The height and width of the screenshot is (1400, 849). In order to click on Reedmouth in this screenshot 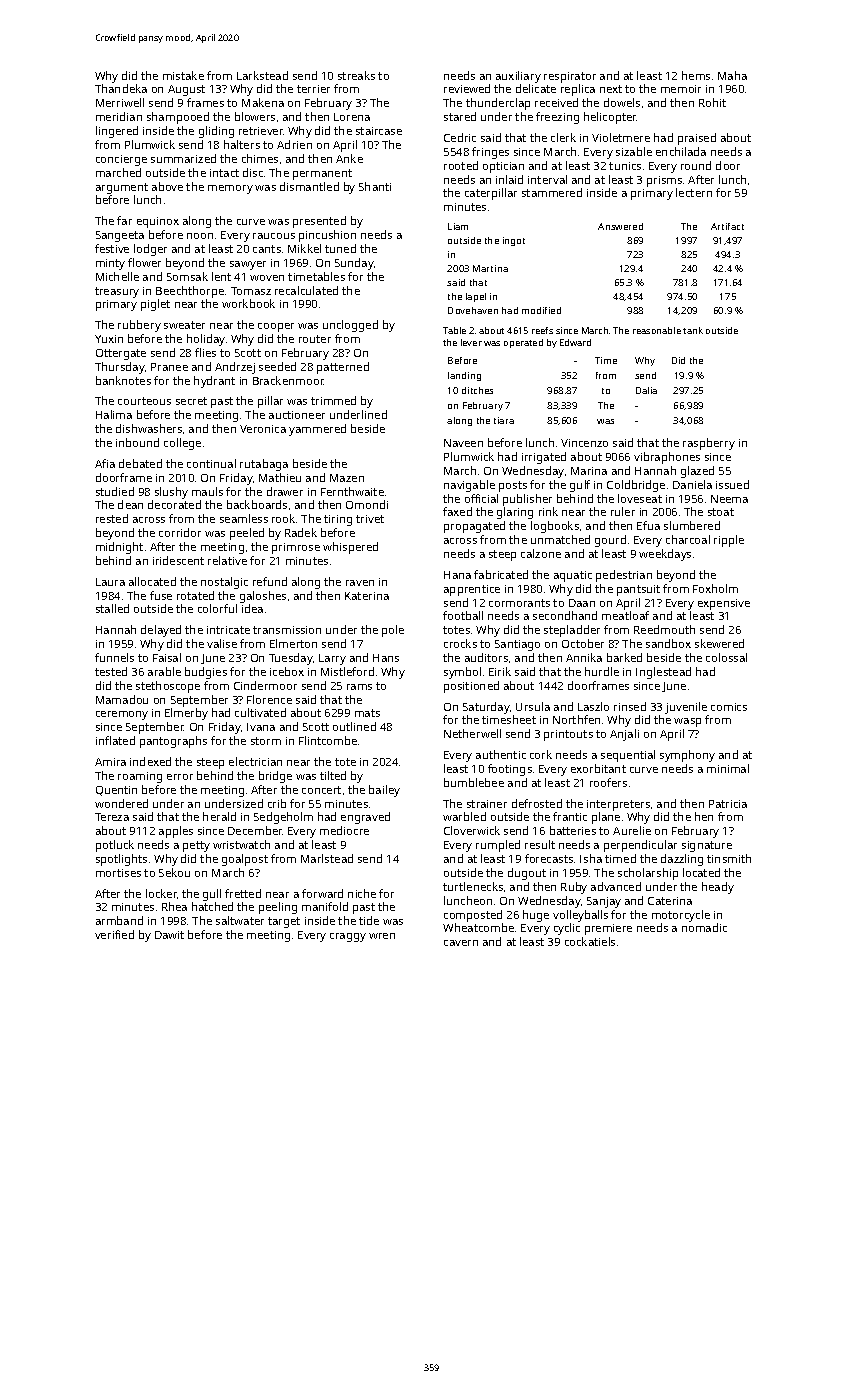, I will do `click(664, 629)`.
